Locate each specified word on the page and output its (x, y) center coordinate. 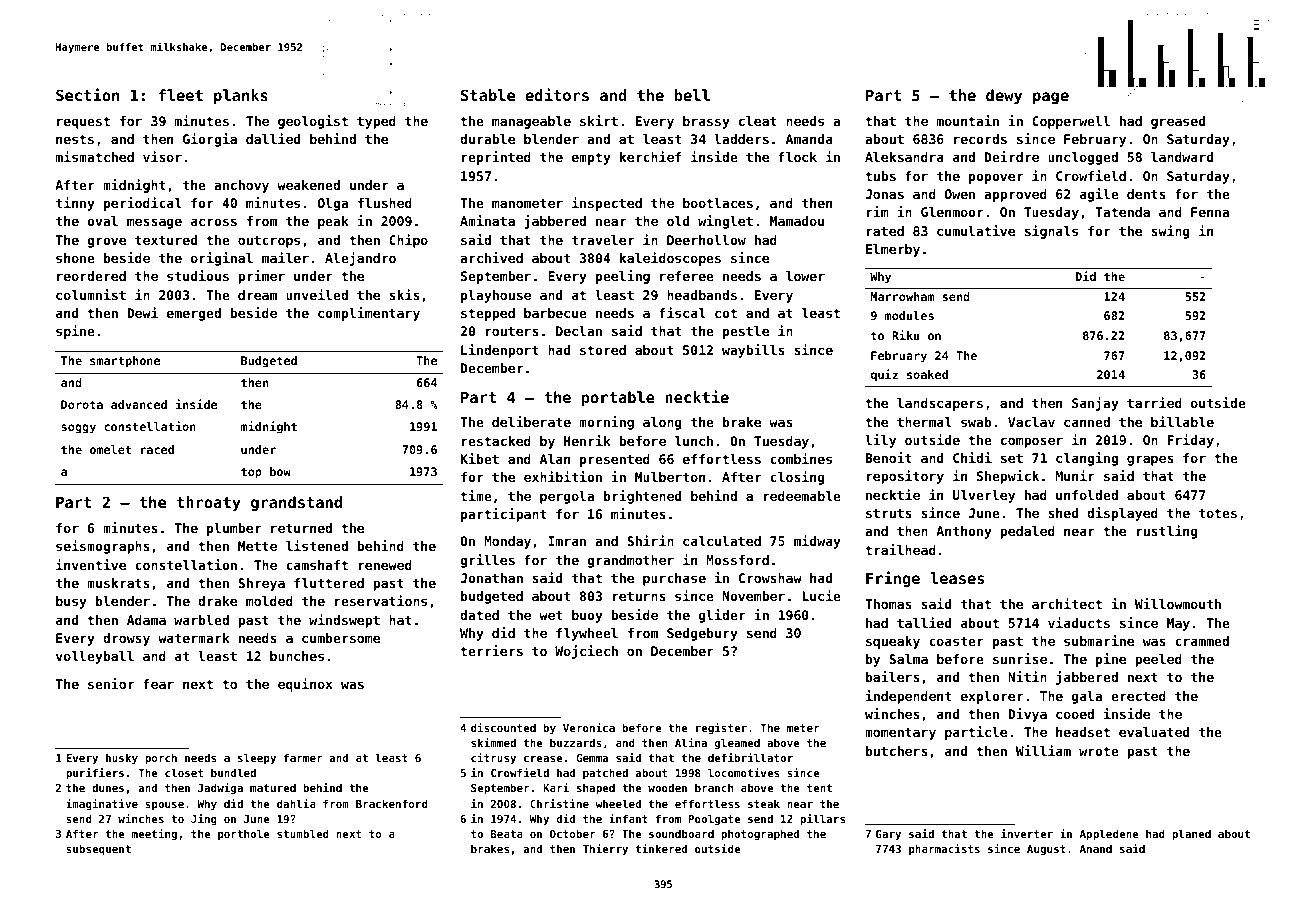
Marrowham (902, 296)
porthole (244, 834)
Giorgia (210, 140)
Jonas (884, 194)
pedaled (1027, 532)
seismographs (103, 547)
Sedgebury (702, 634)
